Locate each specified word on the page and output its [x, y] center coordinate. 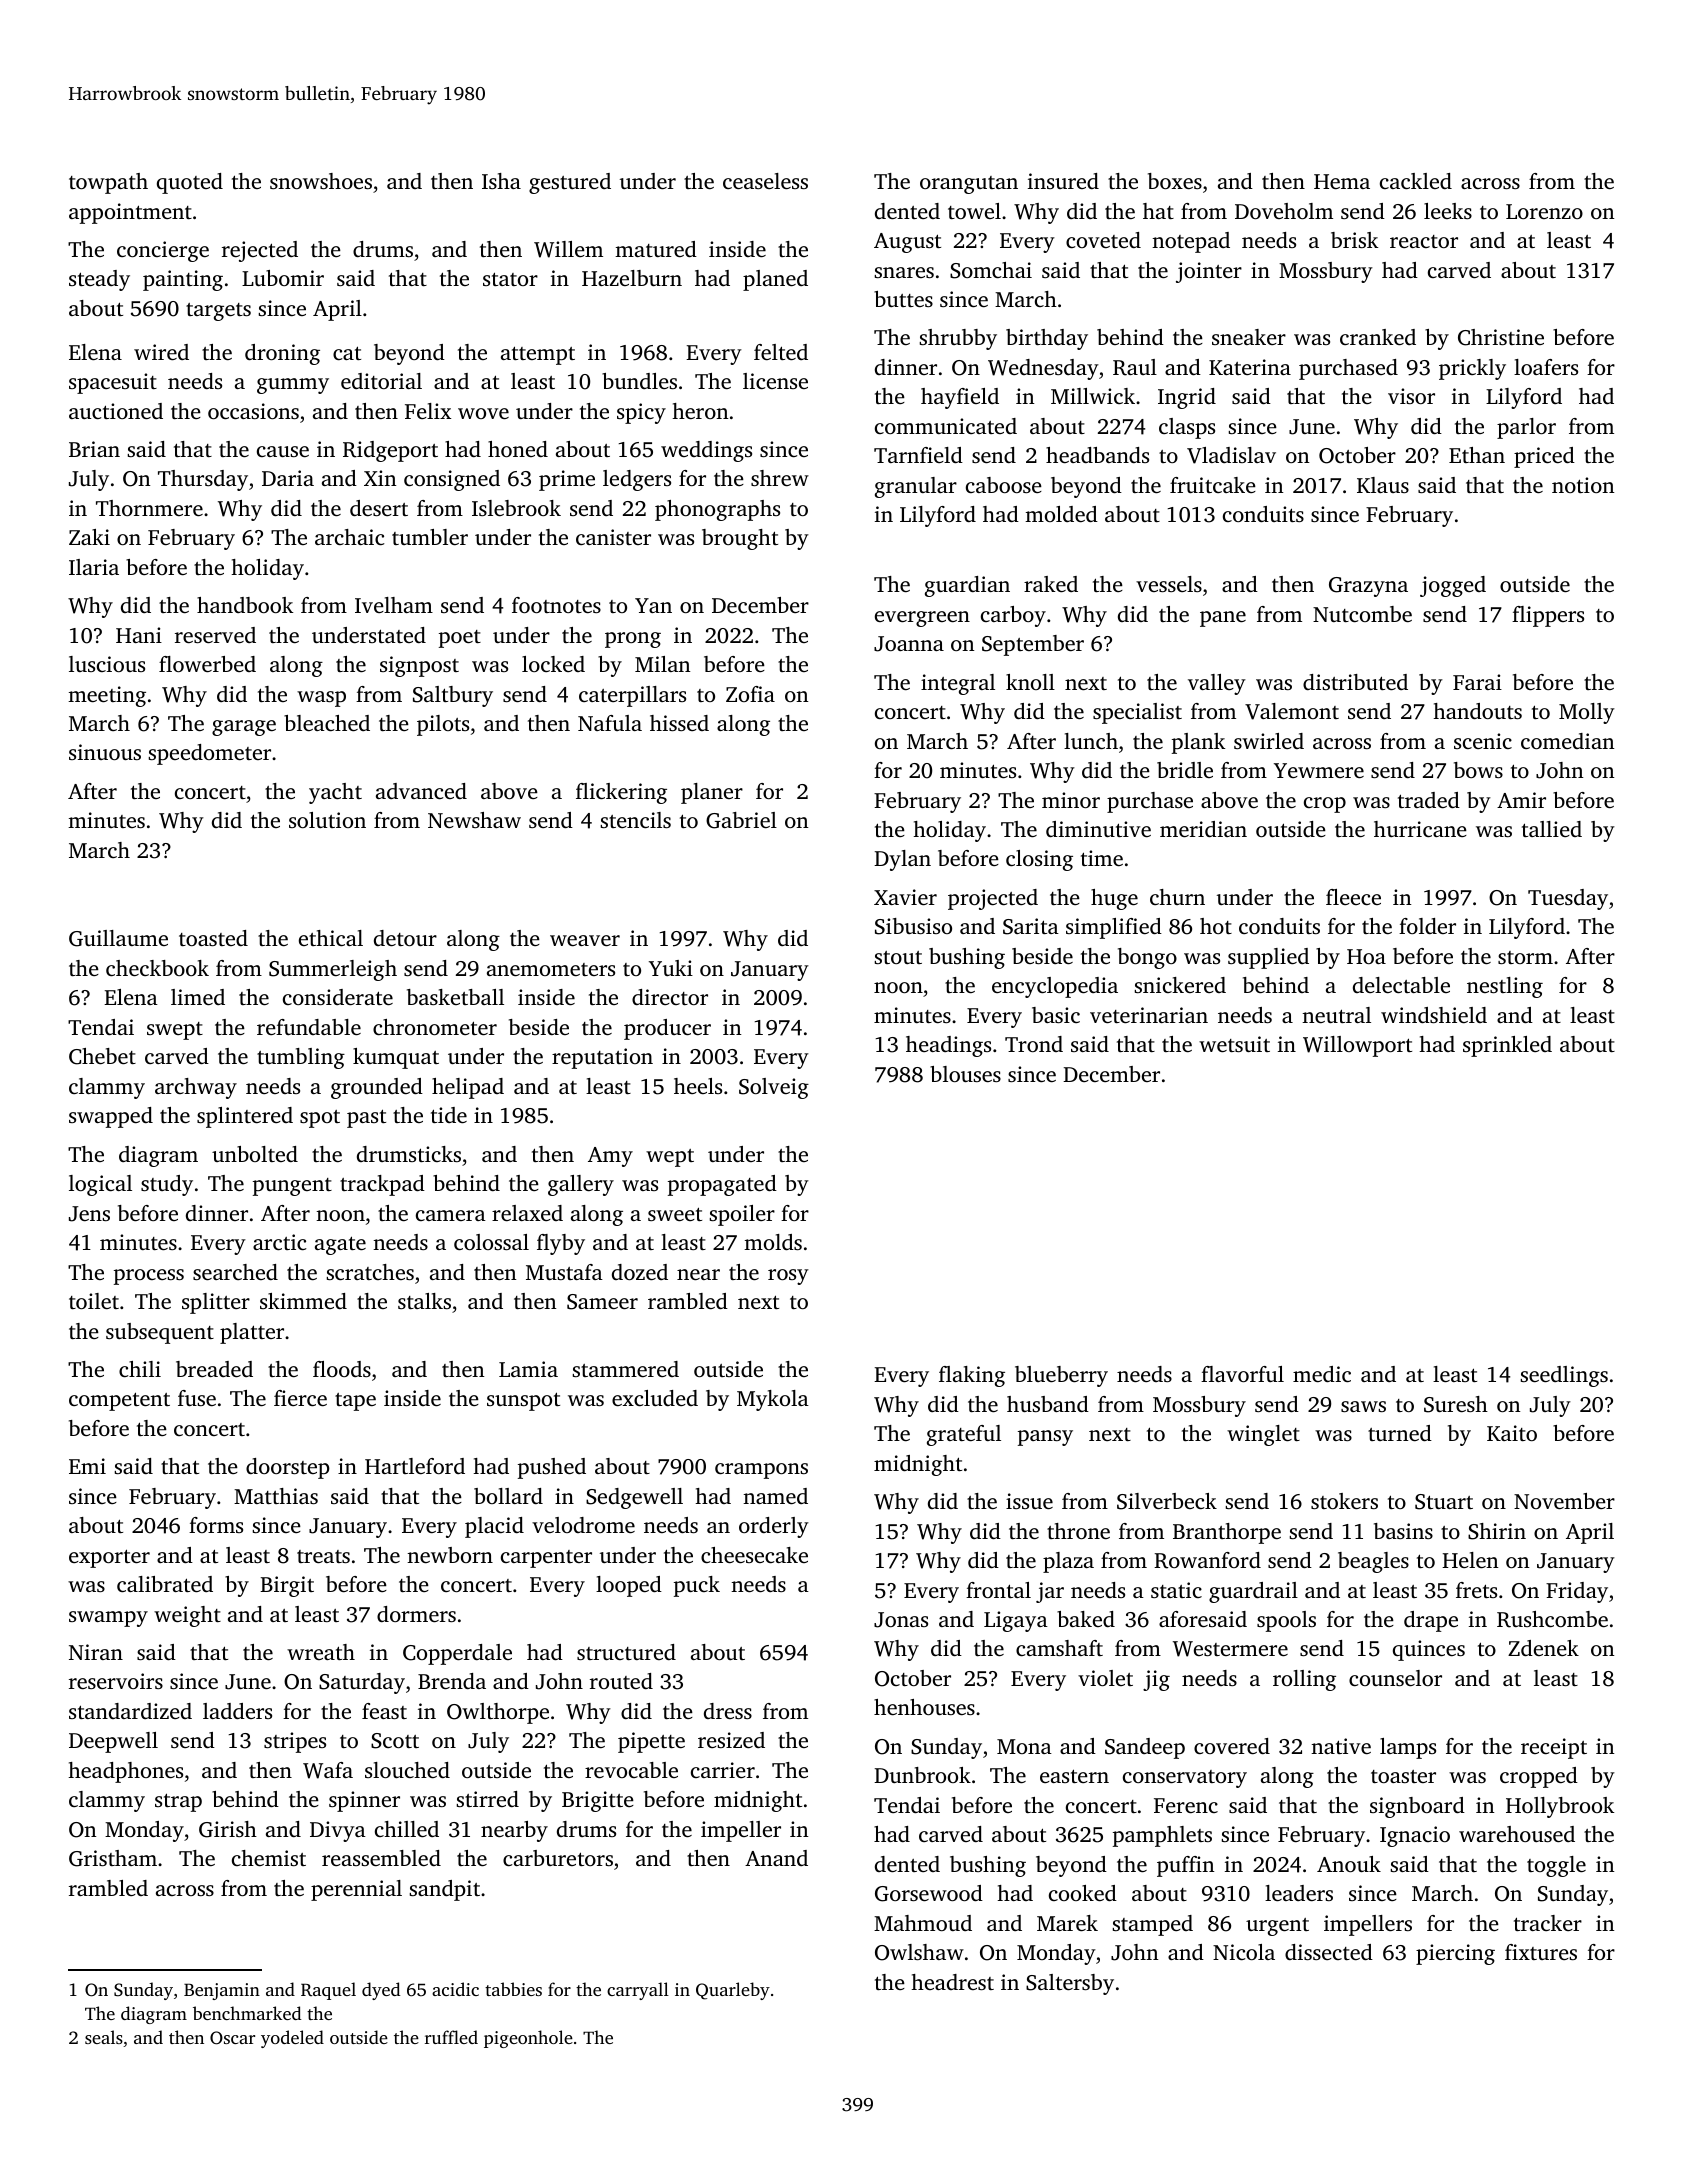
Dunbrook [922, 1775]
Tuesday [1568, 899]
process [149, 1277]
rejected [260, 251]
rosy [788, 1277]
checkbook [157, 968]
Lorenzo [1544, 211]
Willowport [1357, 1046]
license [775, 381]
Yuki [671, 968]
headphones [126, 1772]
